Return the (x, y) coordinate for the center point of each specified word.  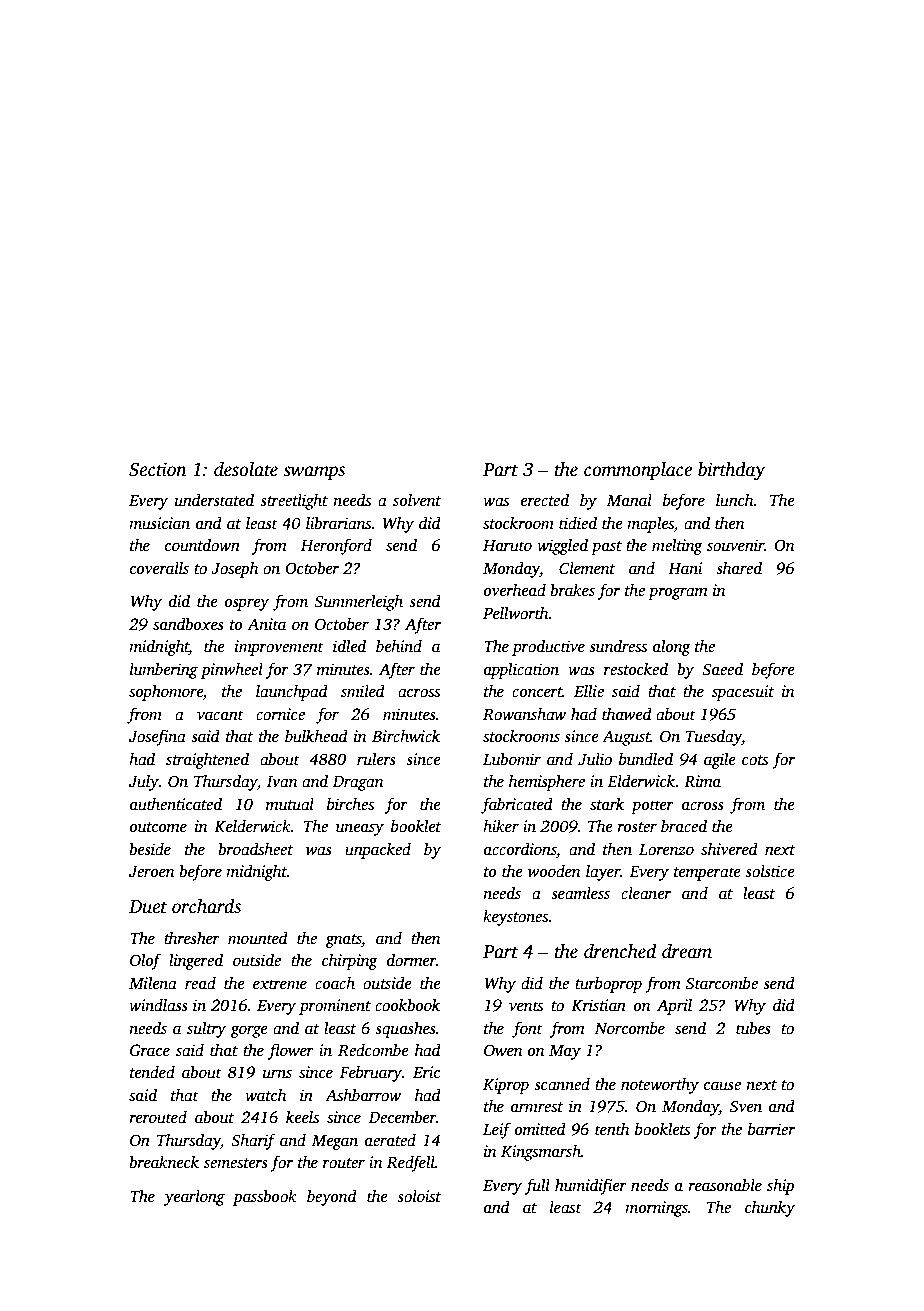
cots (755, 760)
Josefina (157, 737)
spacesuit (743, 693)
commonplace (638, 471)
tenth (612, 1129)
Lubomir (512, 759)
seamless (580, 893)
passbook (265, 1198)
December (402, 1117)
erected (545, 500)
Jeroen (152, 872)
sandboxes (188, 624)
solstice (770, 871)
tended (152, 1072)
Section (158, 469)
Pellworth (516, 613)
